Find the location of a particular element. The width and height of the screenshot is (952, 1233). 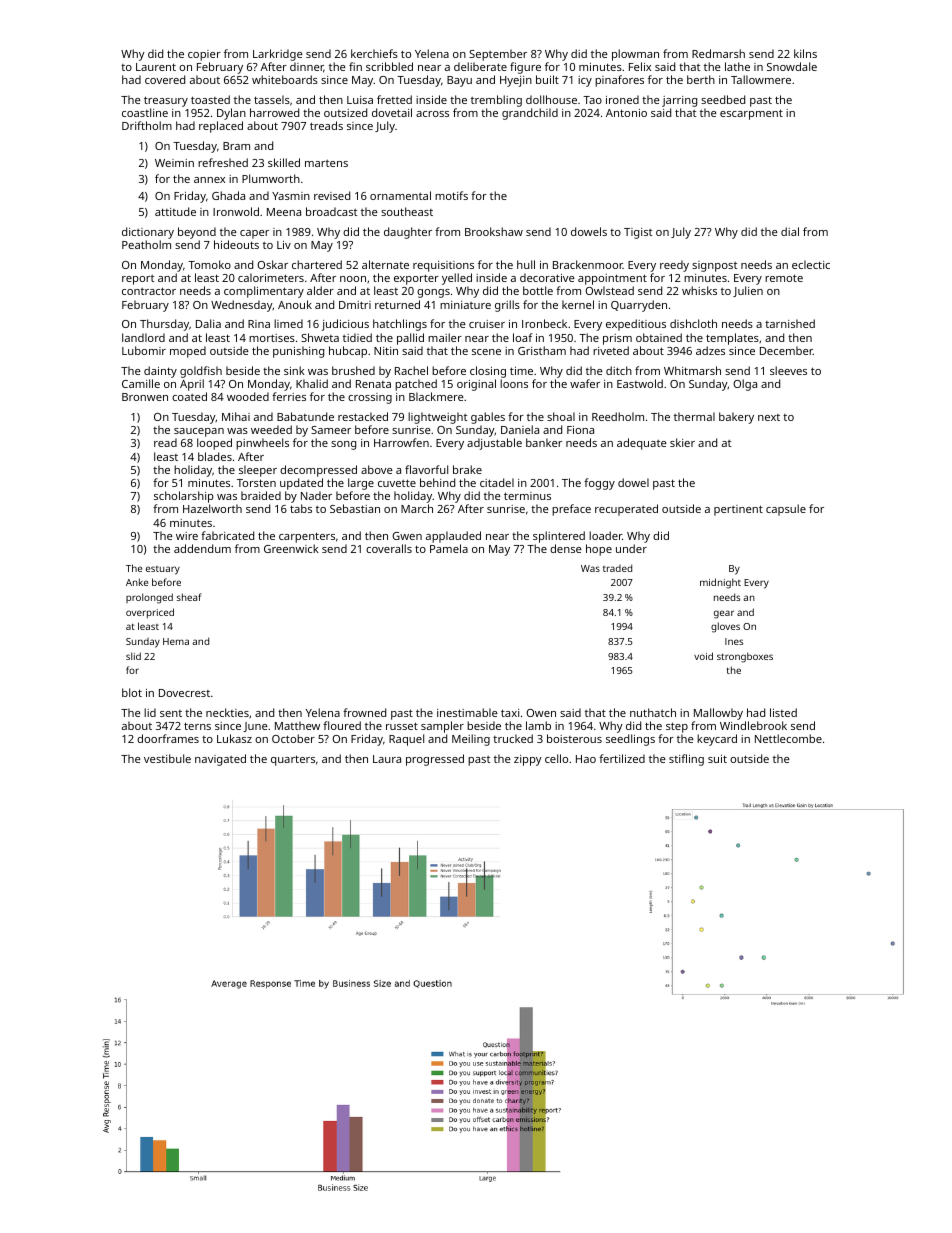

plowman is located at coordinates (635, 55).
